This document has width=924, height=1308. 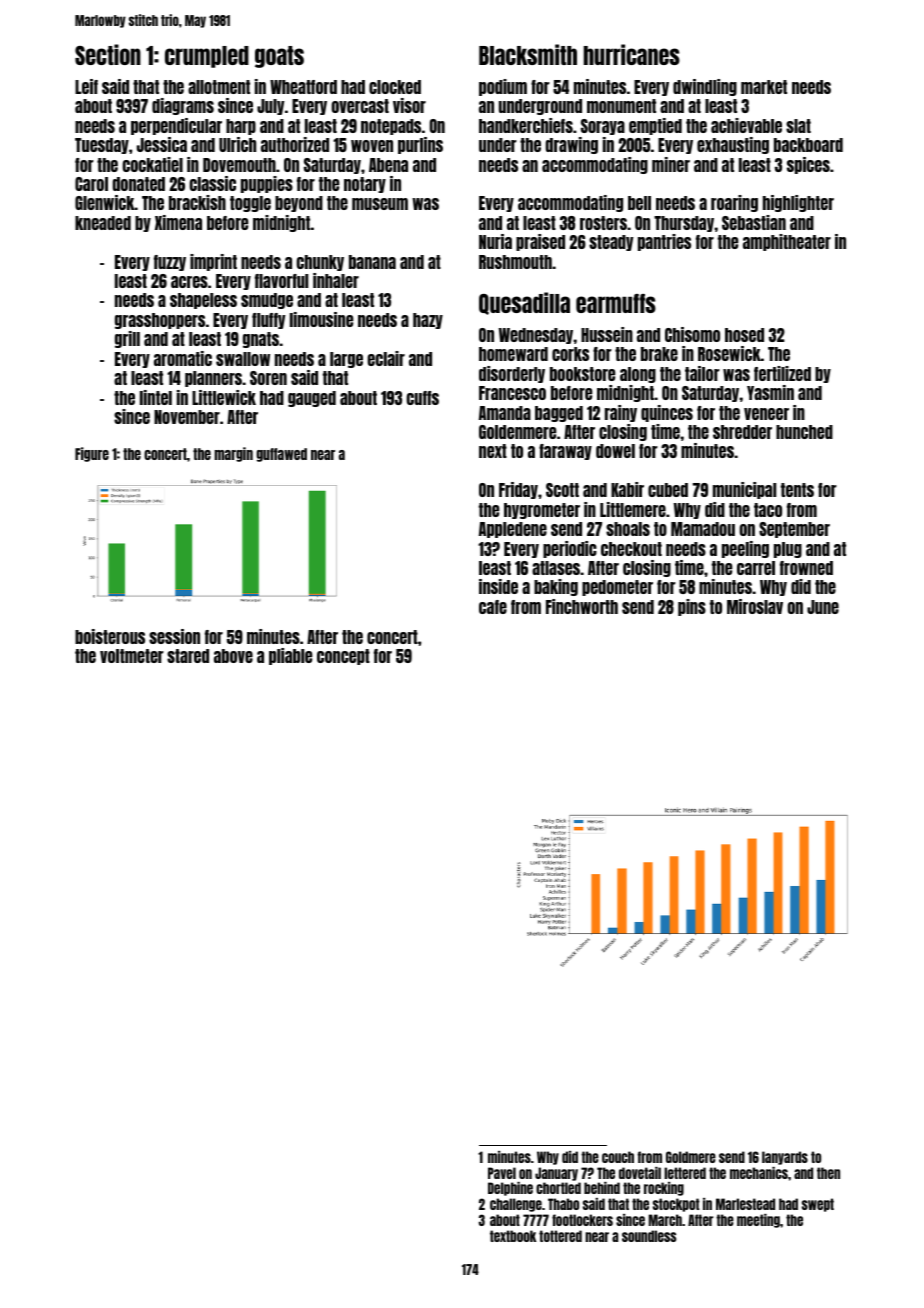 I want to click on aromatic, so click(x=183, y=358).
